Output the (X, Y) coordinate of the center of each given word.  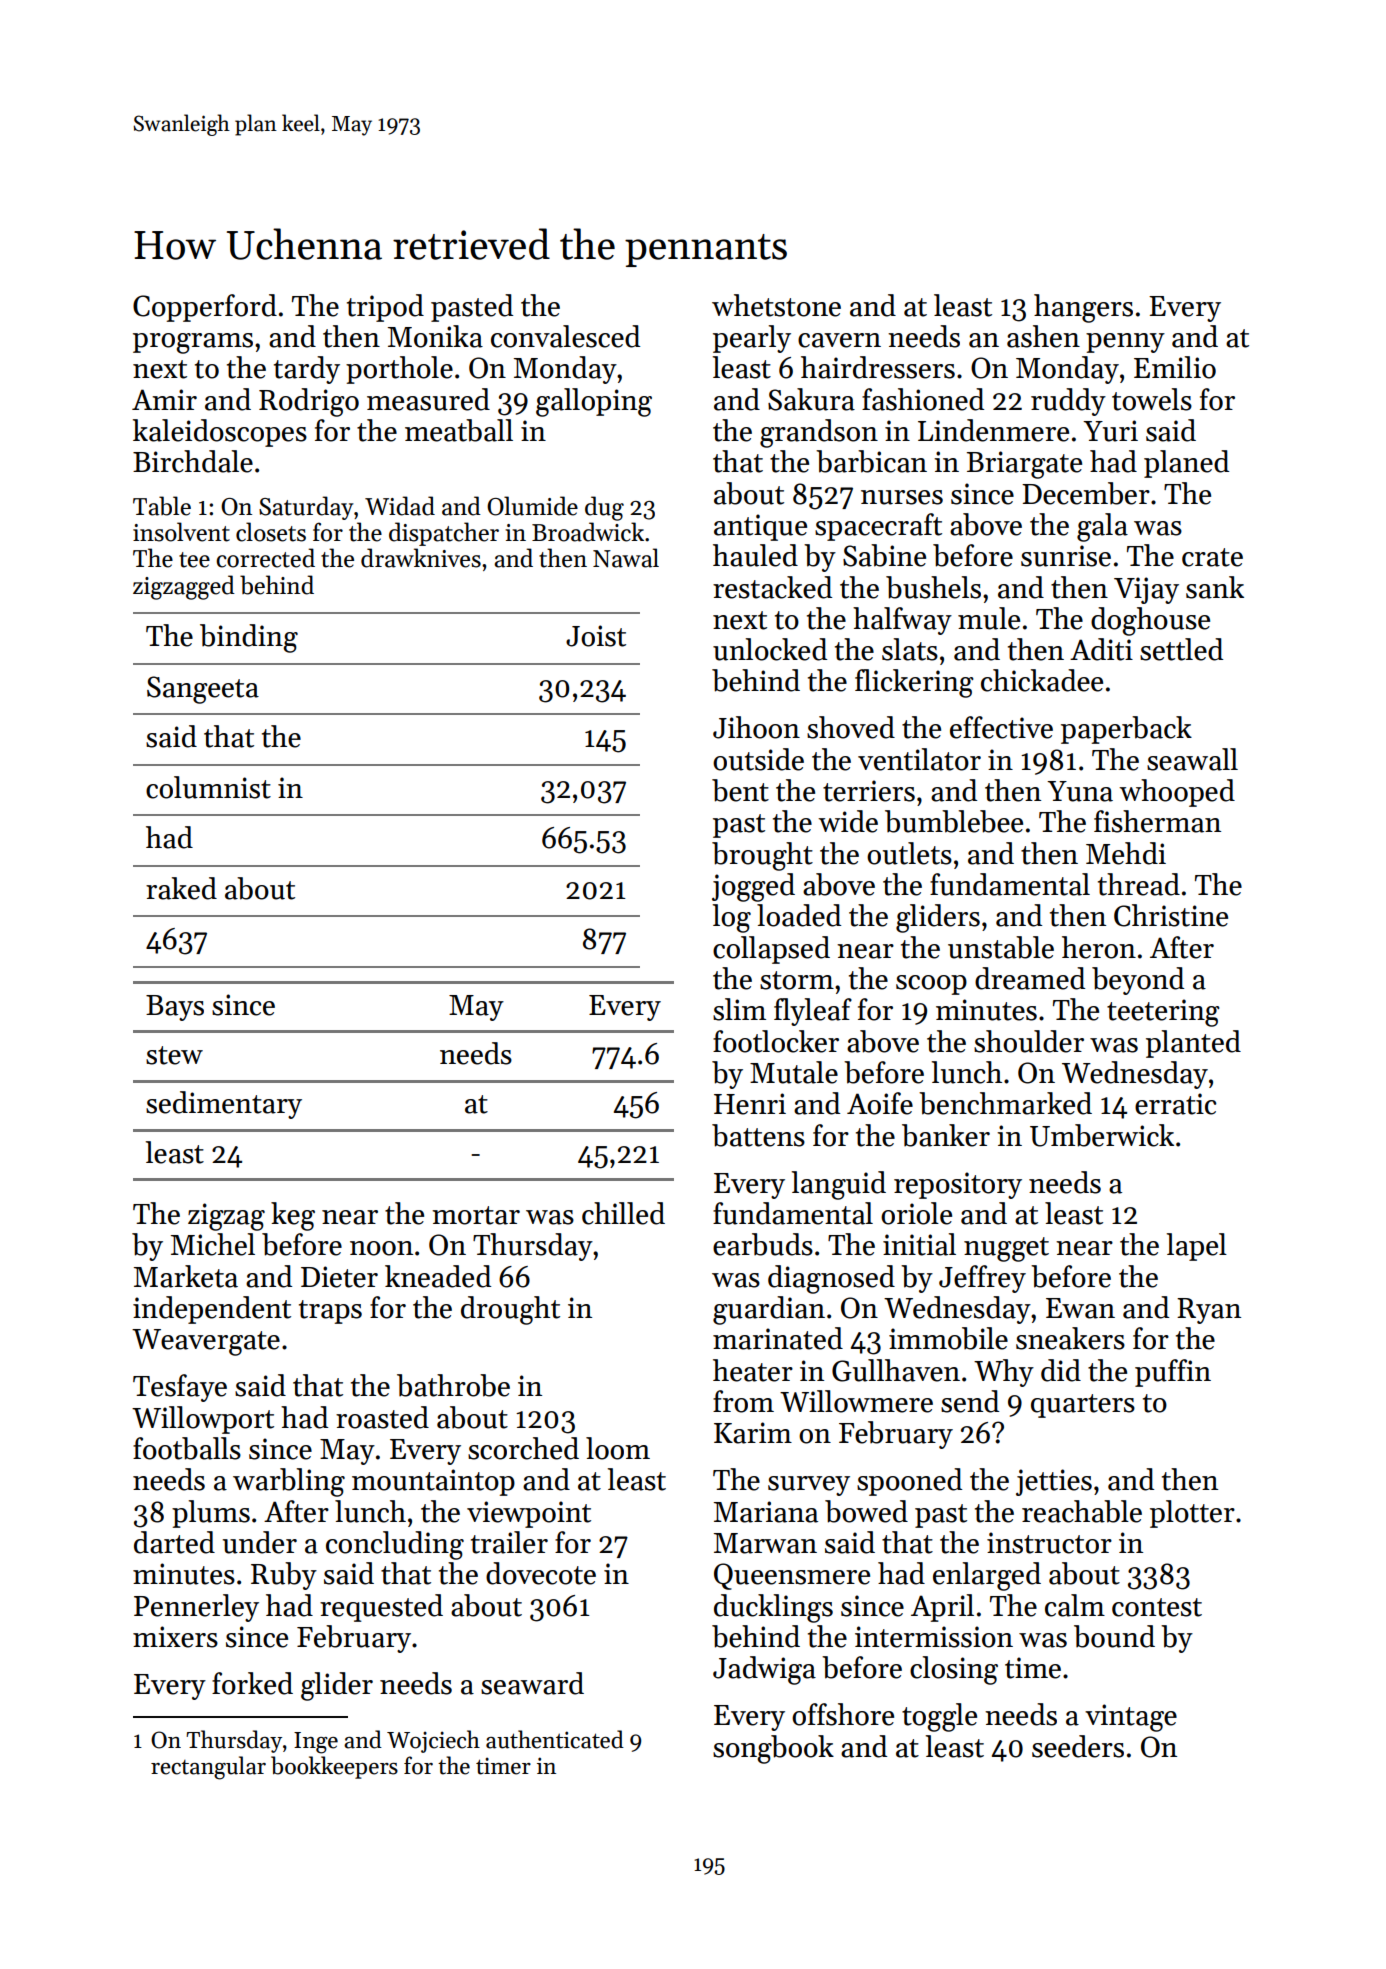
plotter (1192, 1514)
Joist (596, 636)
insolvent (181, 532)
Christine (1171, 915)
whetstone (776, 305)
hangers (1083, 308)
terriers (869, 791)
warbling (289, 1482)
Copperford (205, 308)
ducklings (773, 1608)
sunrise (1066, 556)
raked (181, 888)
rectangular (208, 1768)
